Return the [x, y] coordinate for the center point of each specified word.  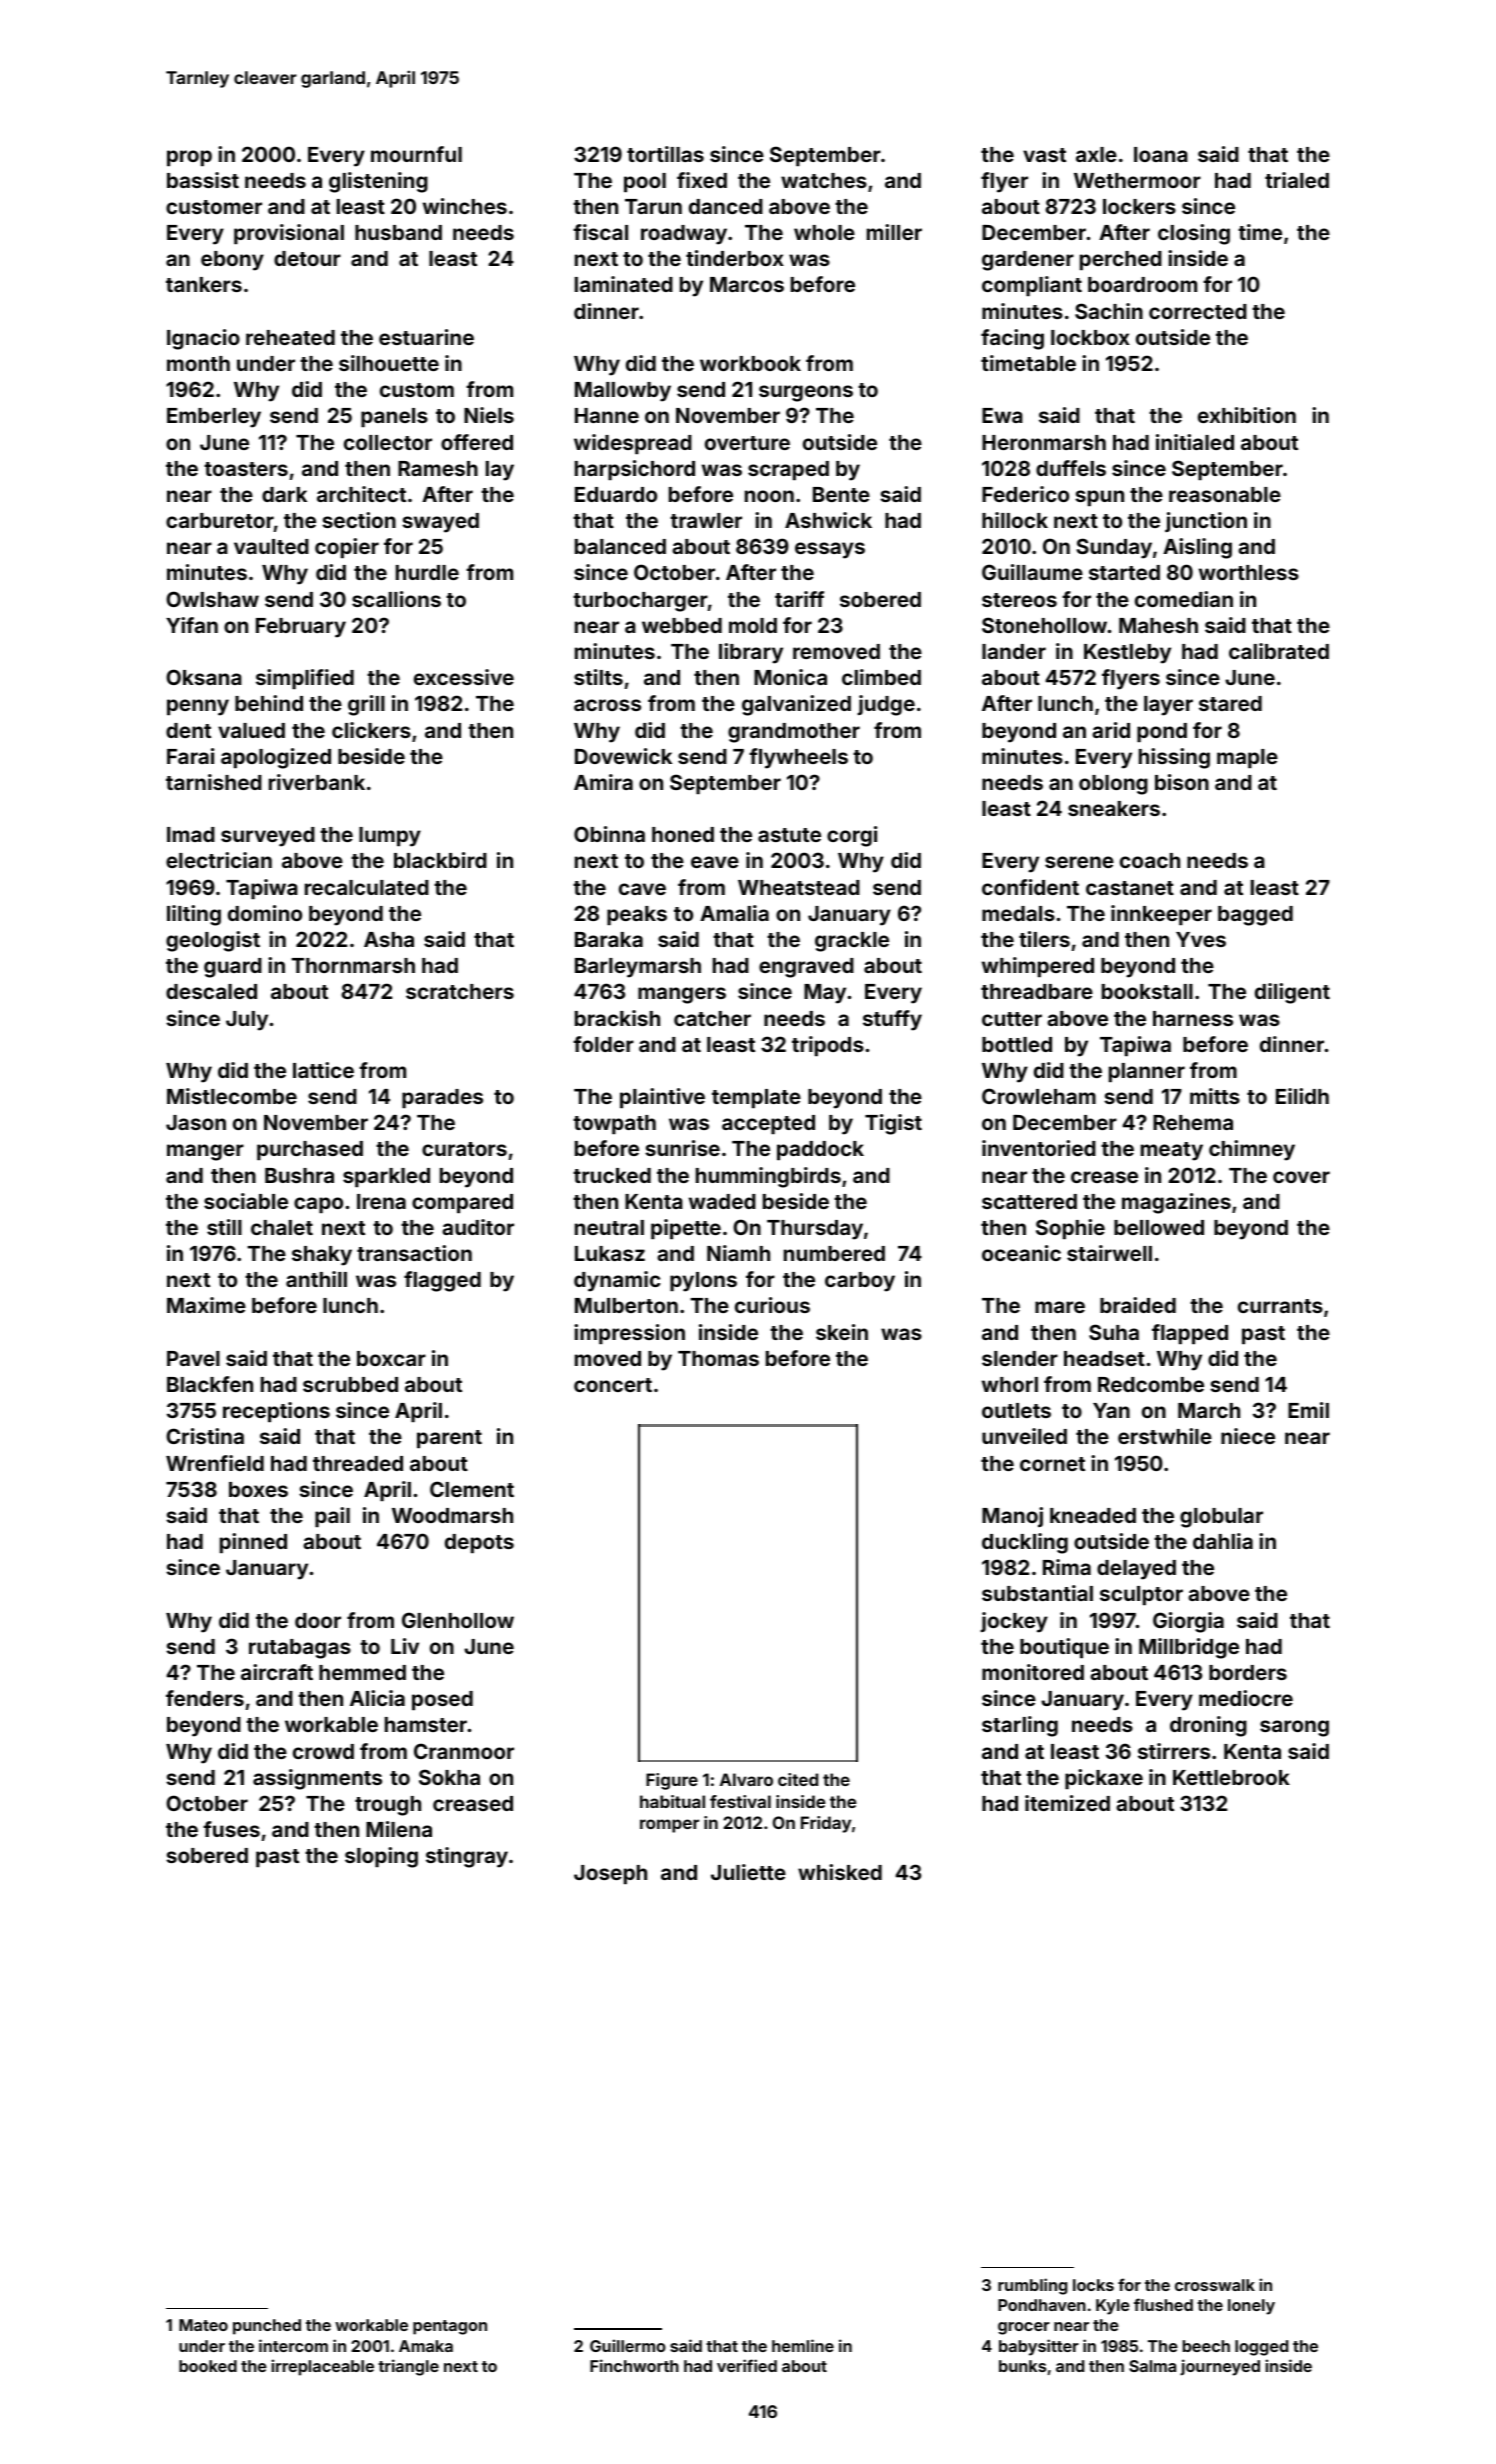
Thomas [718, 1358]
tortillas [665, 154]
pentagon [450, 2327]
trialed [1297, 180]
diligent [1292, 993]
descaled [211, 991]
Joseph [610, 1874]
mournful [416, 154]
